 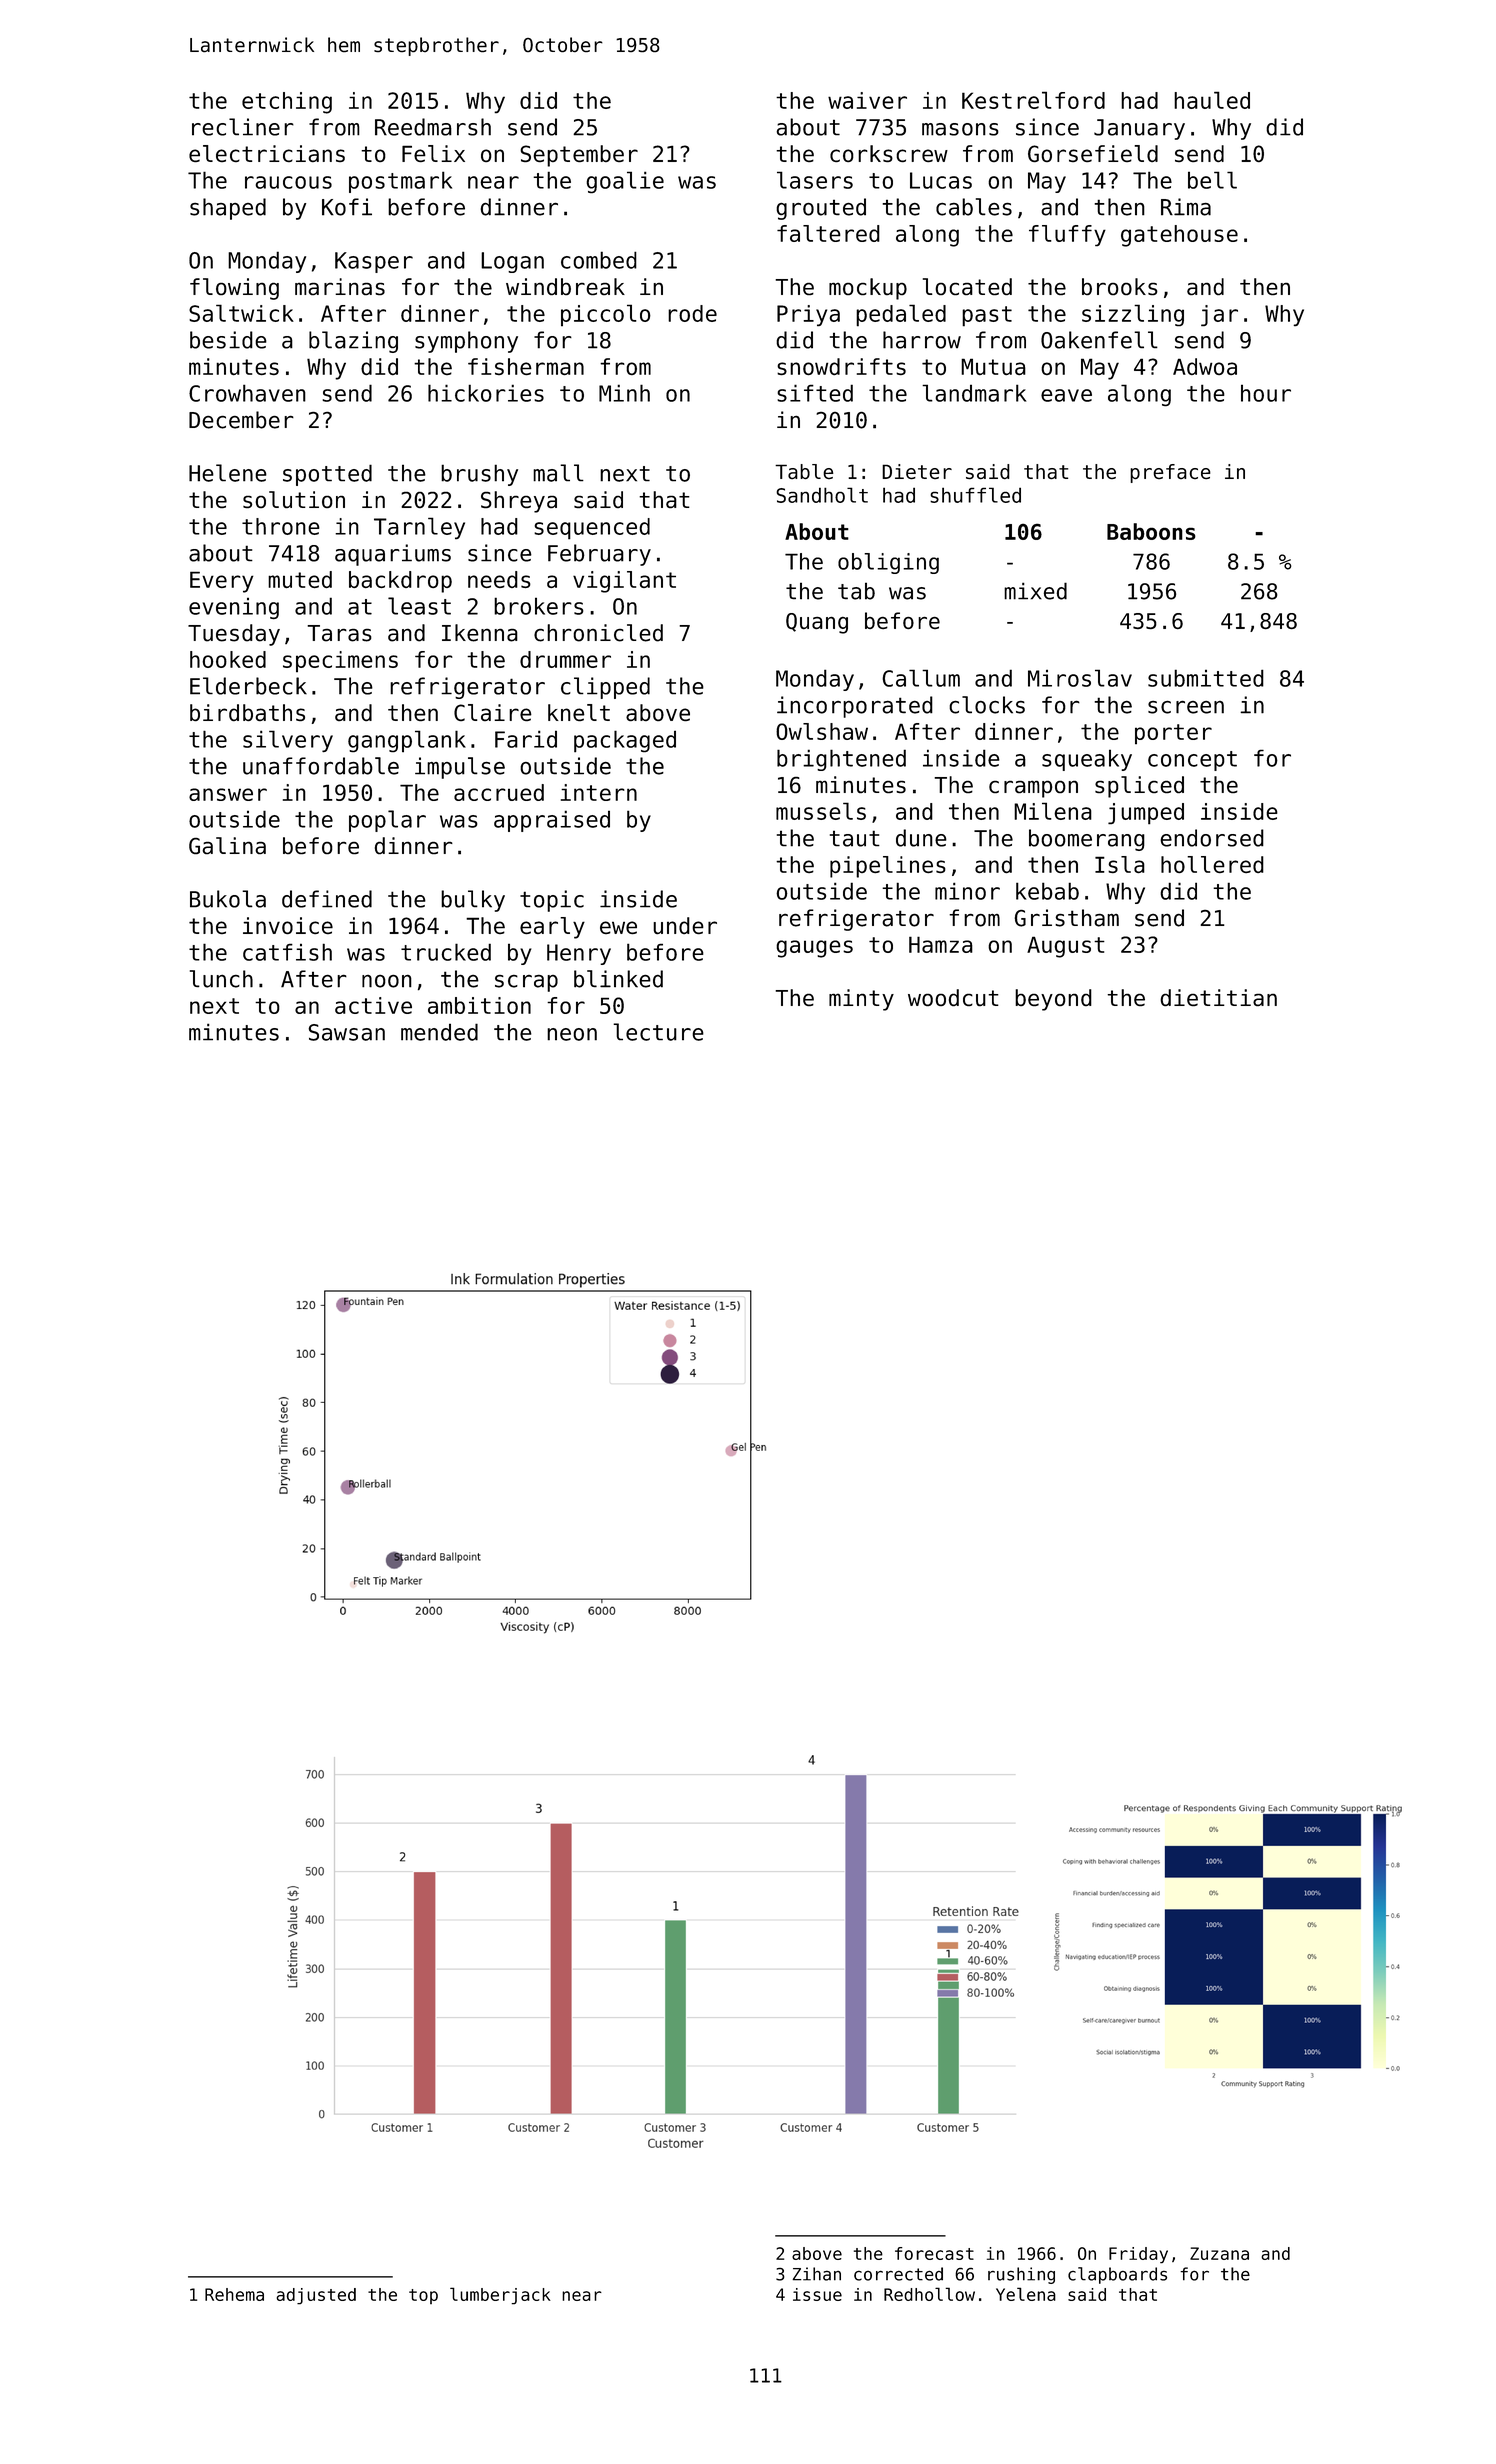 I want to click on beyond, so click(x=1053, y=1000).
